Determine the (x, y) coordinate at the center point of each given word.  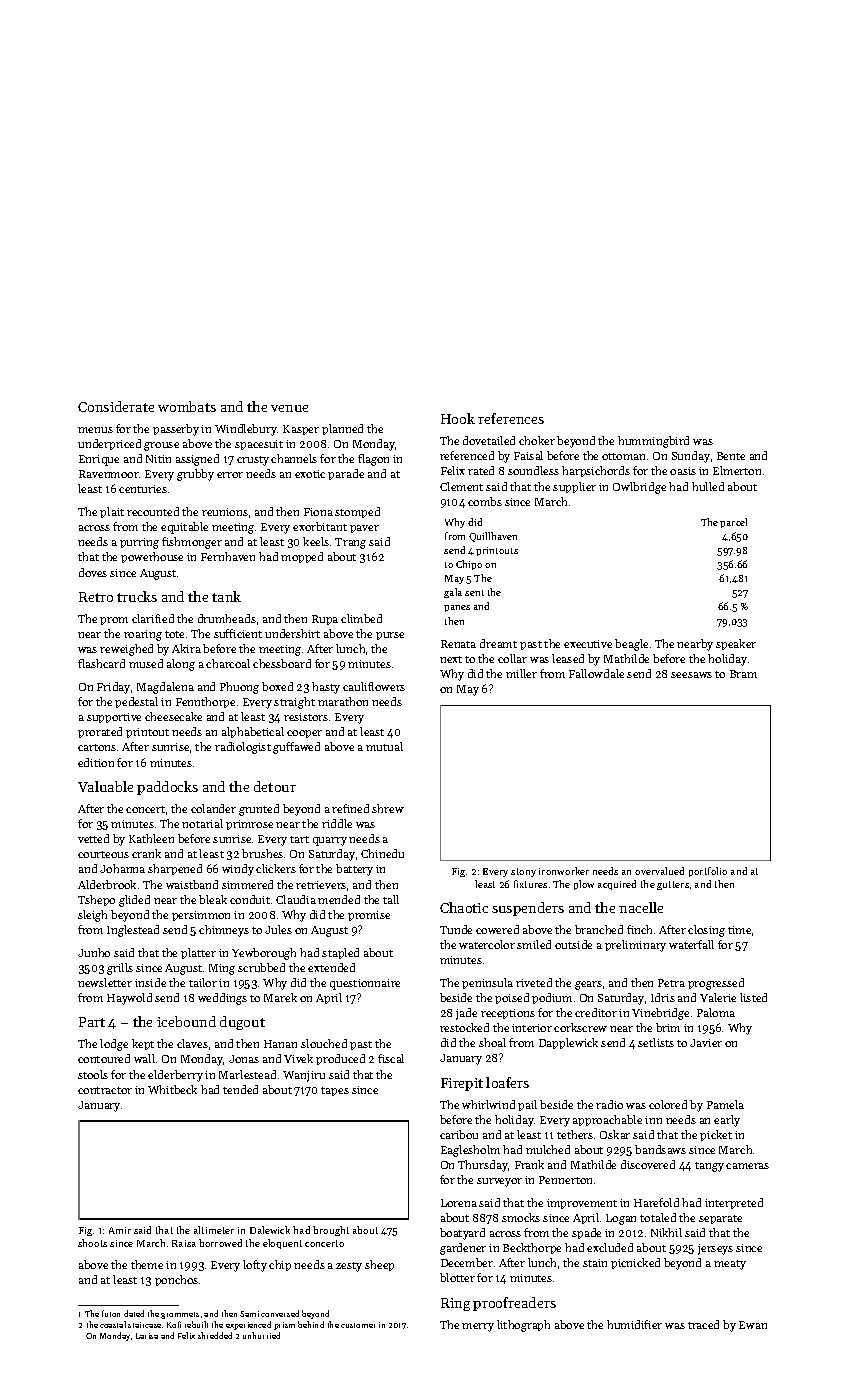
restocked (464, 1027)
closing (706, 931)
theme (147, 1264)
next (451, 659)
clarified (153, 618)
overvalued (659, 871)
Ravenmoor (109, 474)
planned (342, 429)
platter (198, 953)
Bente (731, 456)
